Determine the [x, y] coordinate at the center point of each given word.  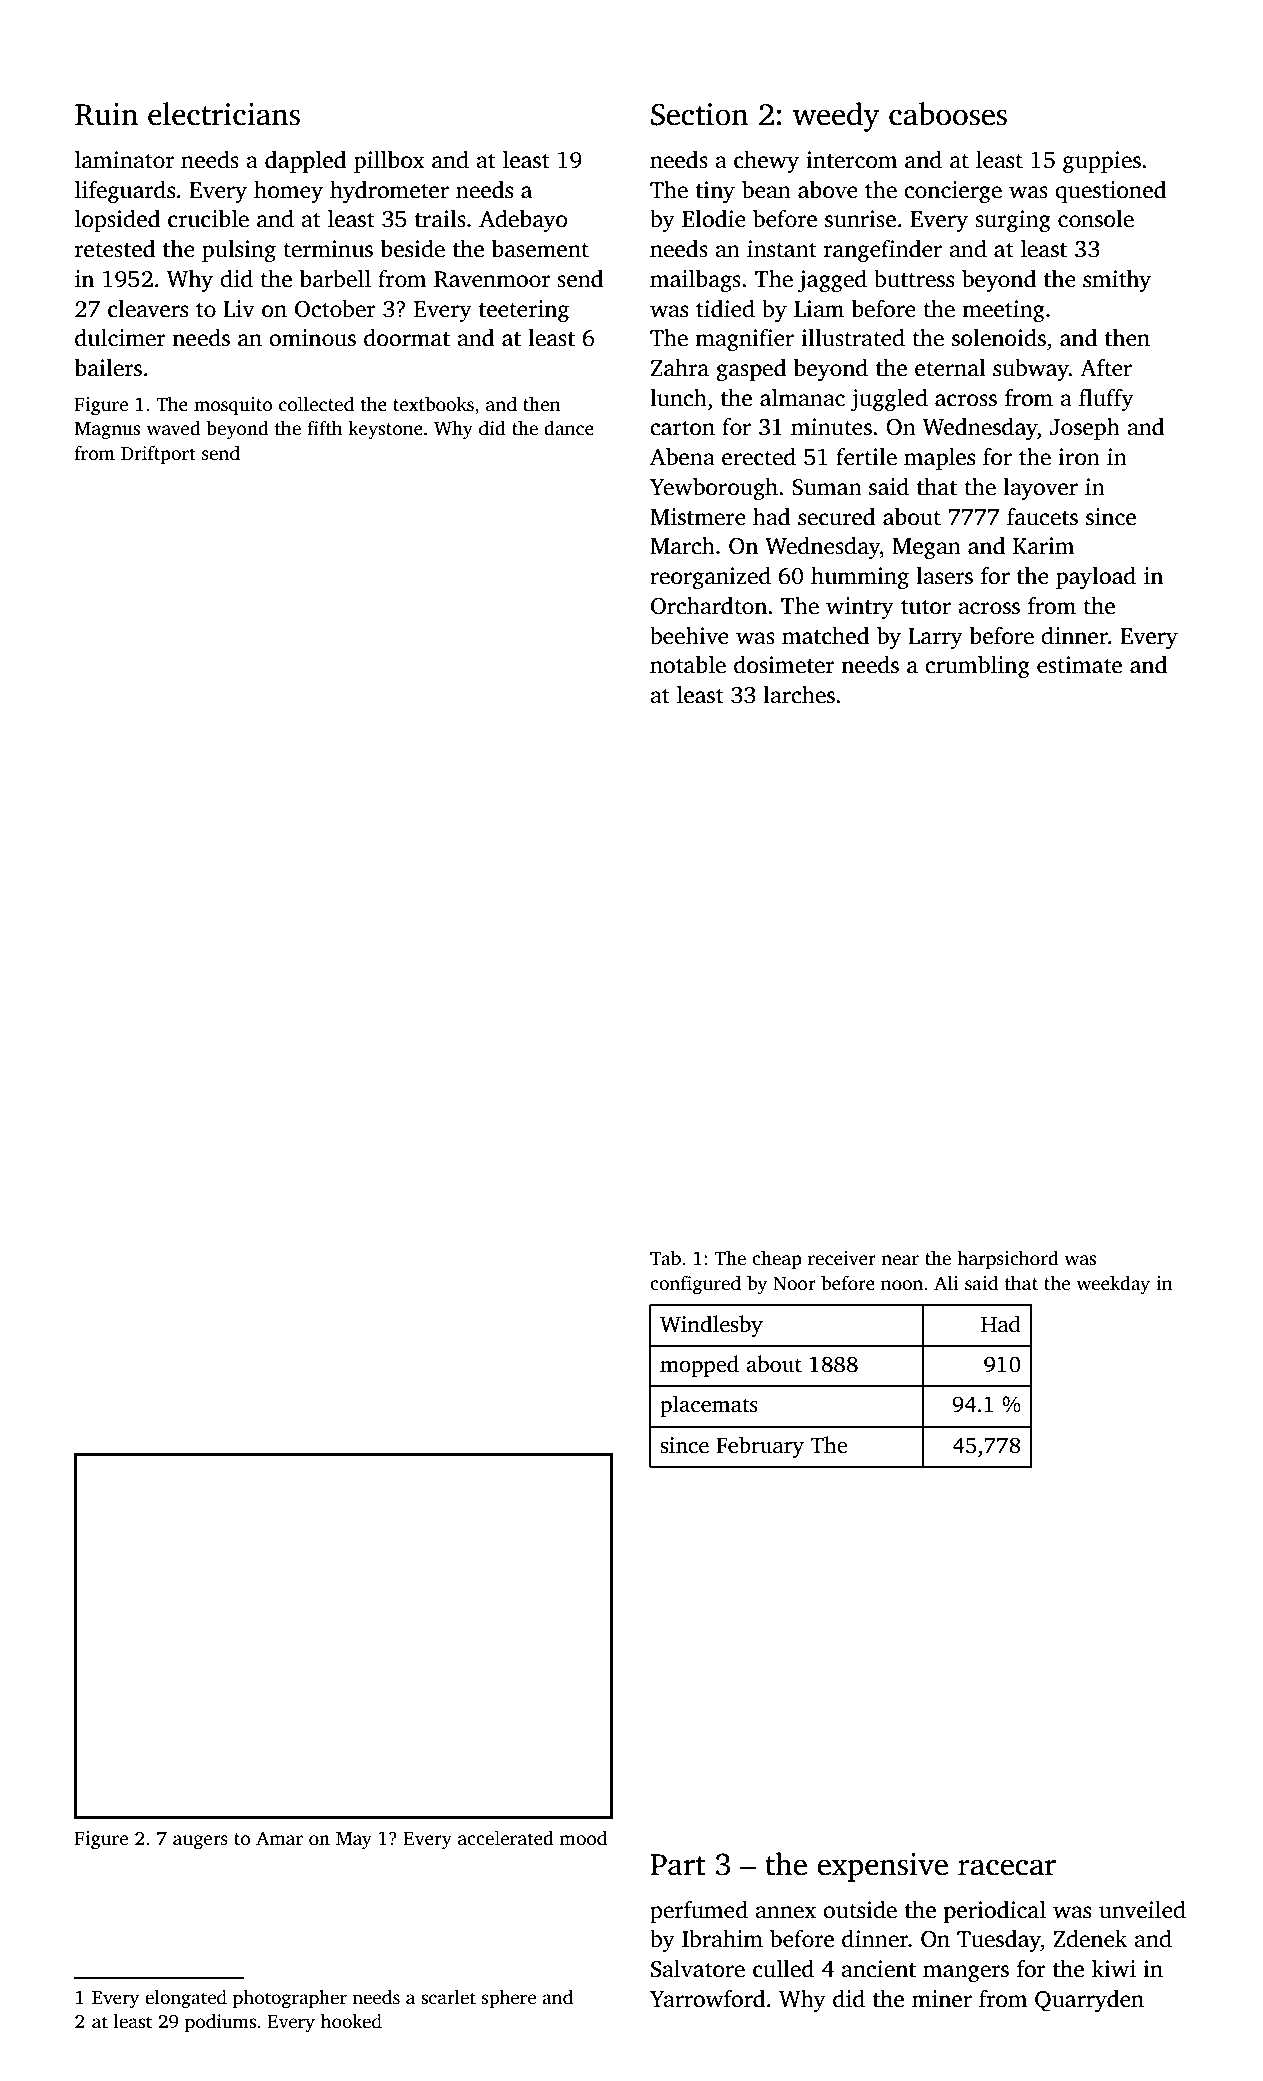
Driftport [158, 455]
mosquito [233, 406]
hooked [351, 2021]
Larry [935, 639]
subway [1031, 370]
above [828, 190]
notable [688, 665]
